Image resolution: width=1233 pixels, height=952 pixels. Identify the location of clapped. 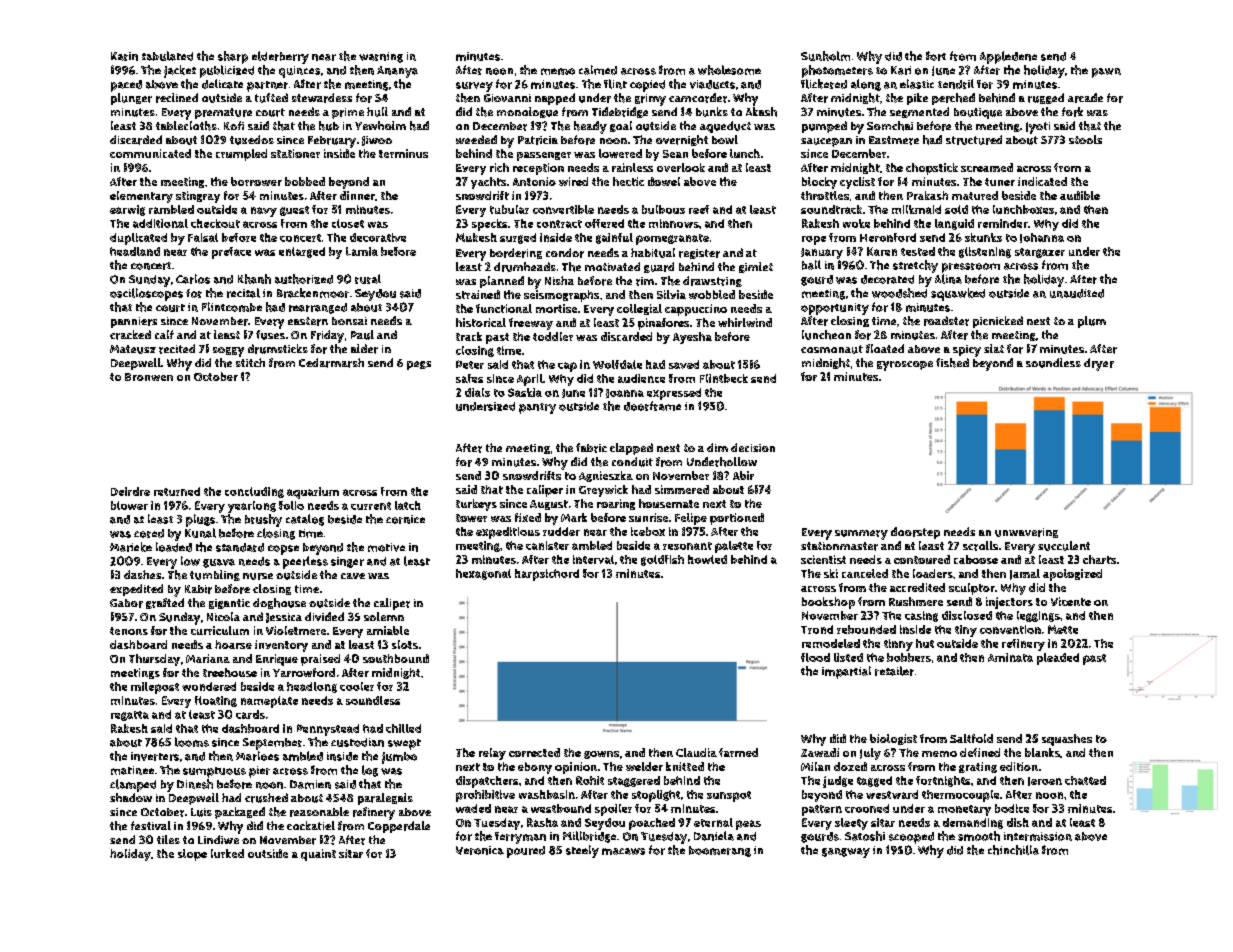
(631, 449).
